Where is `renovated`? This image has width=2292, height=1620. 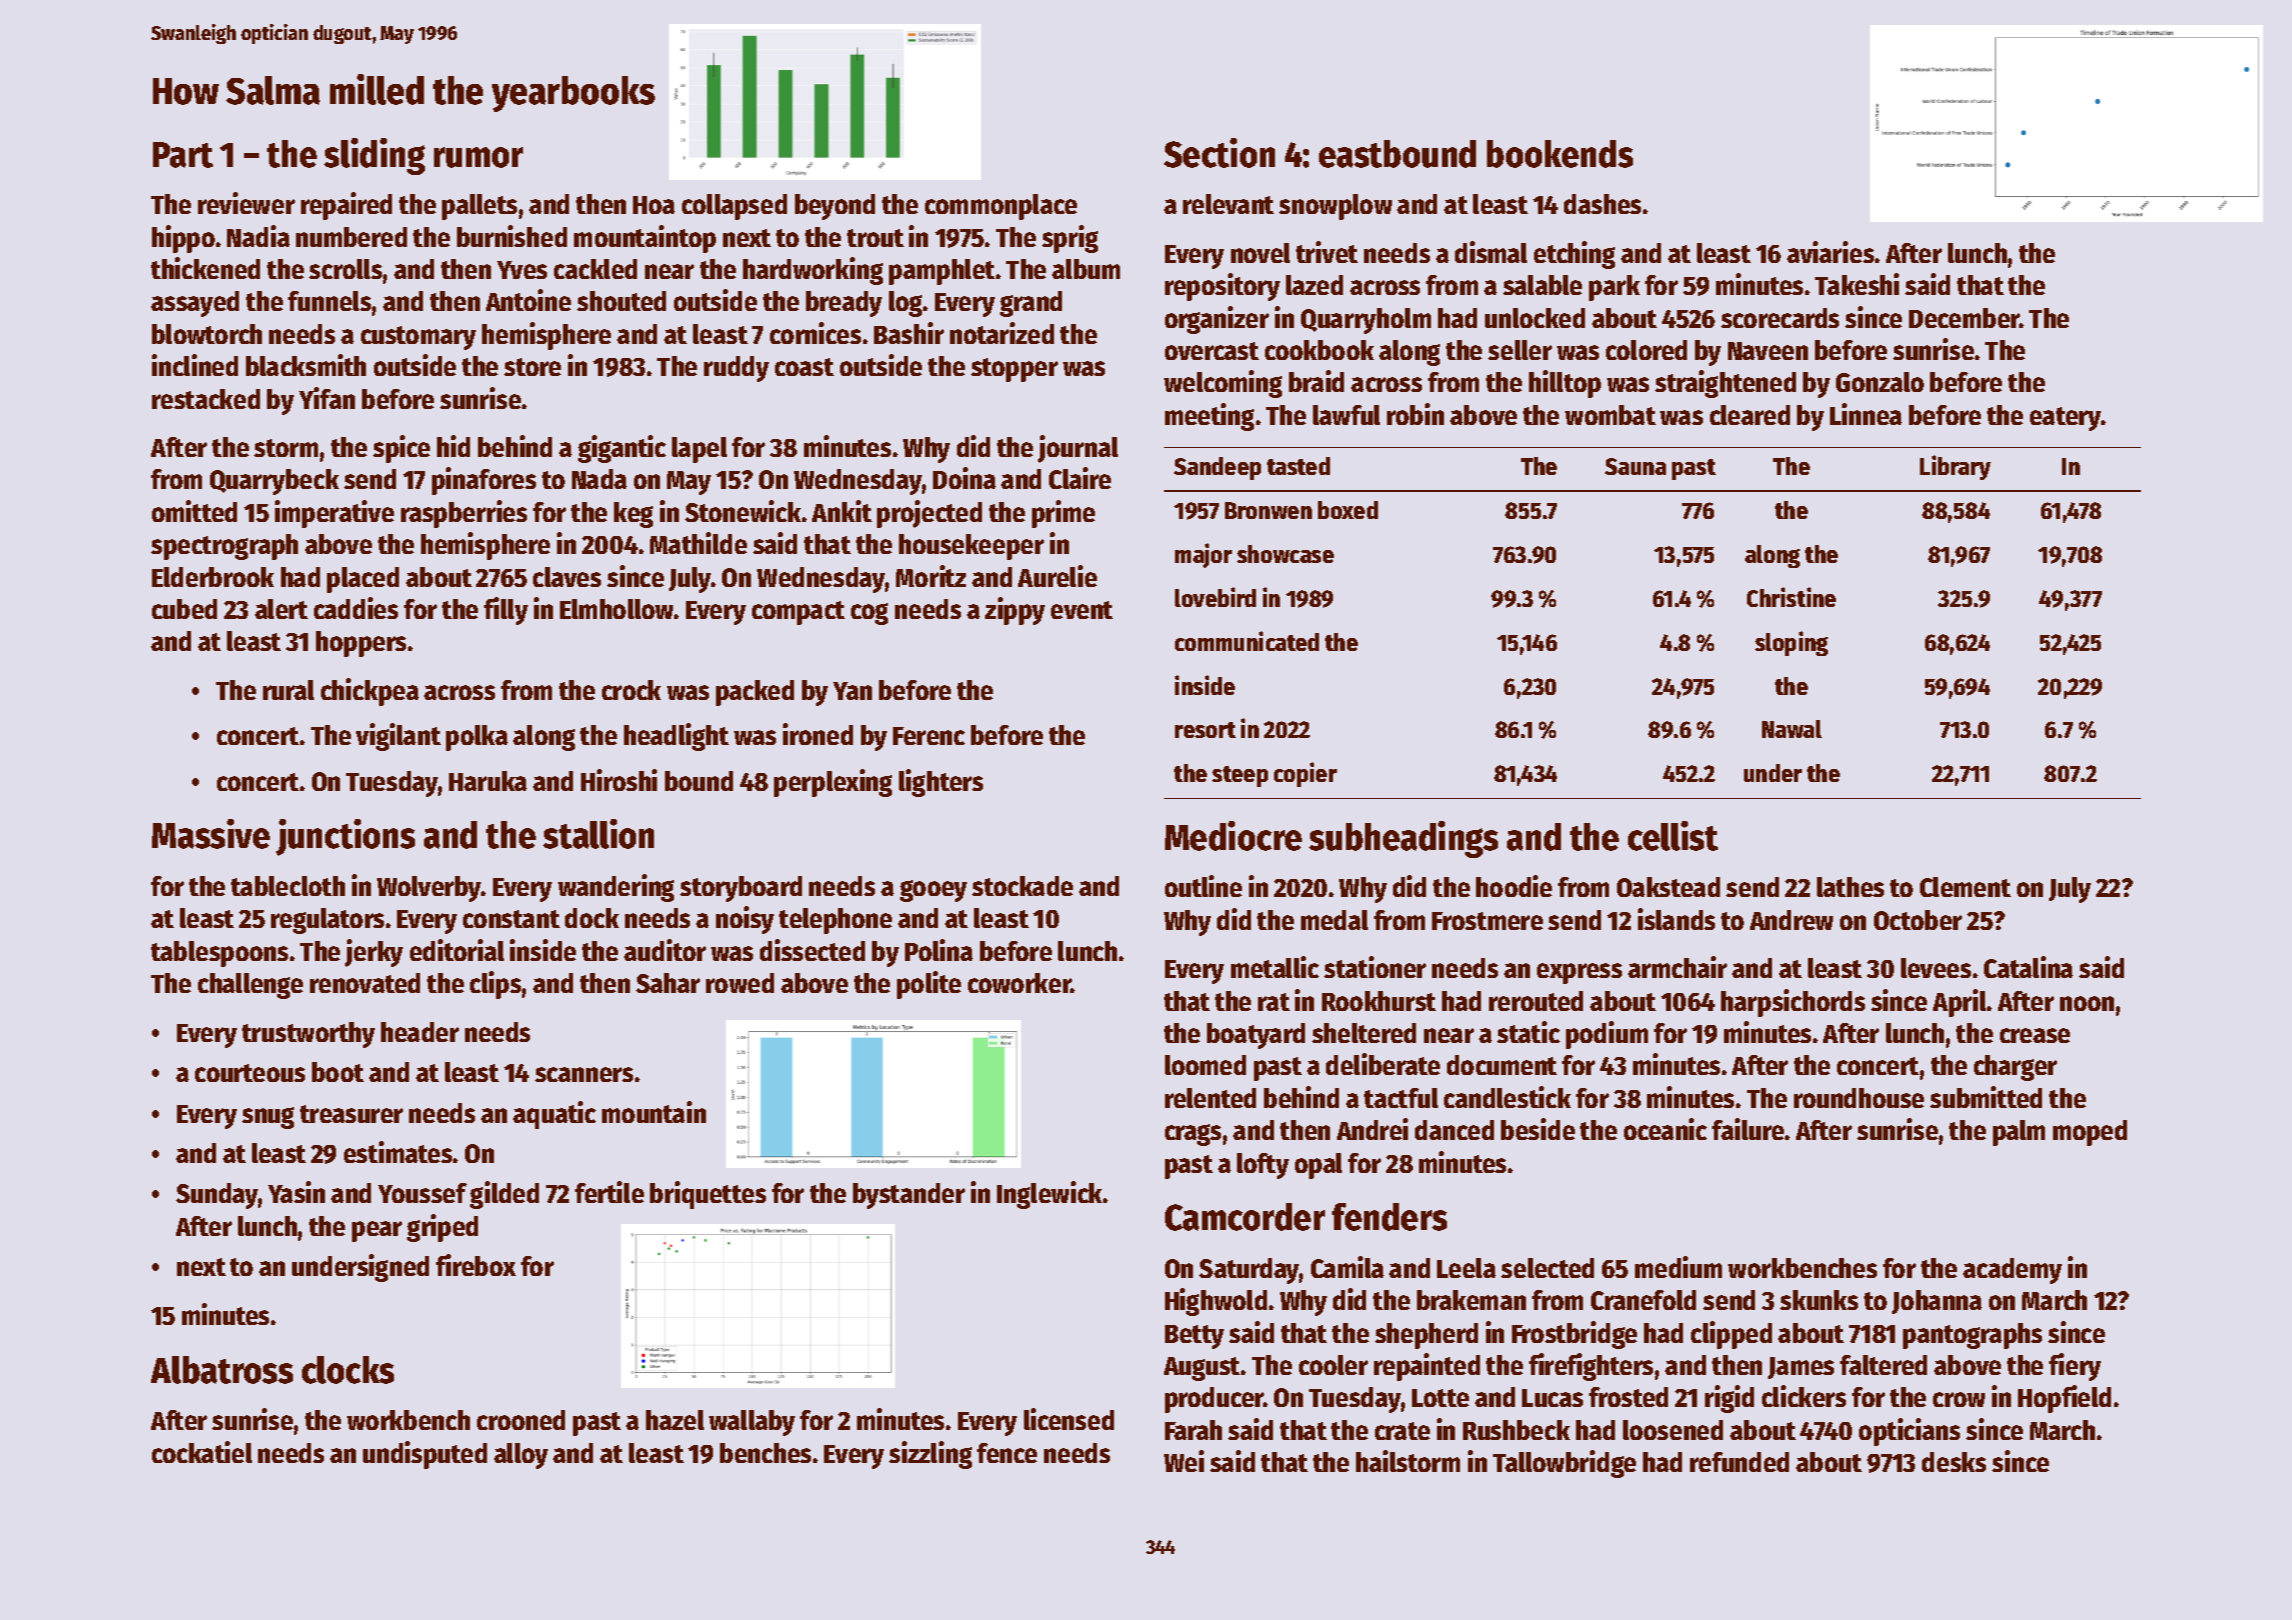
renovated is located at coordinates (365, 983).
